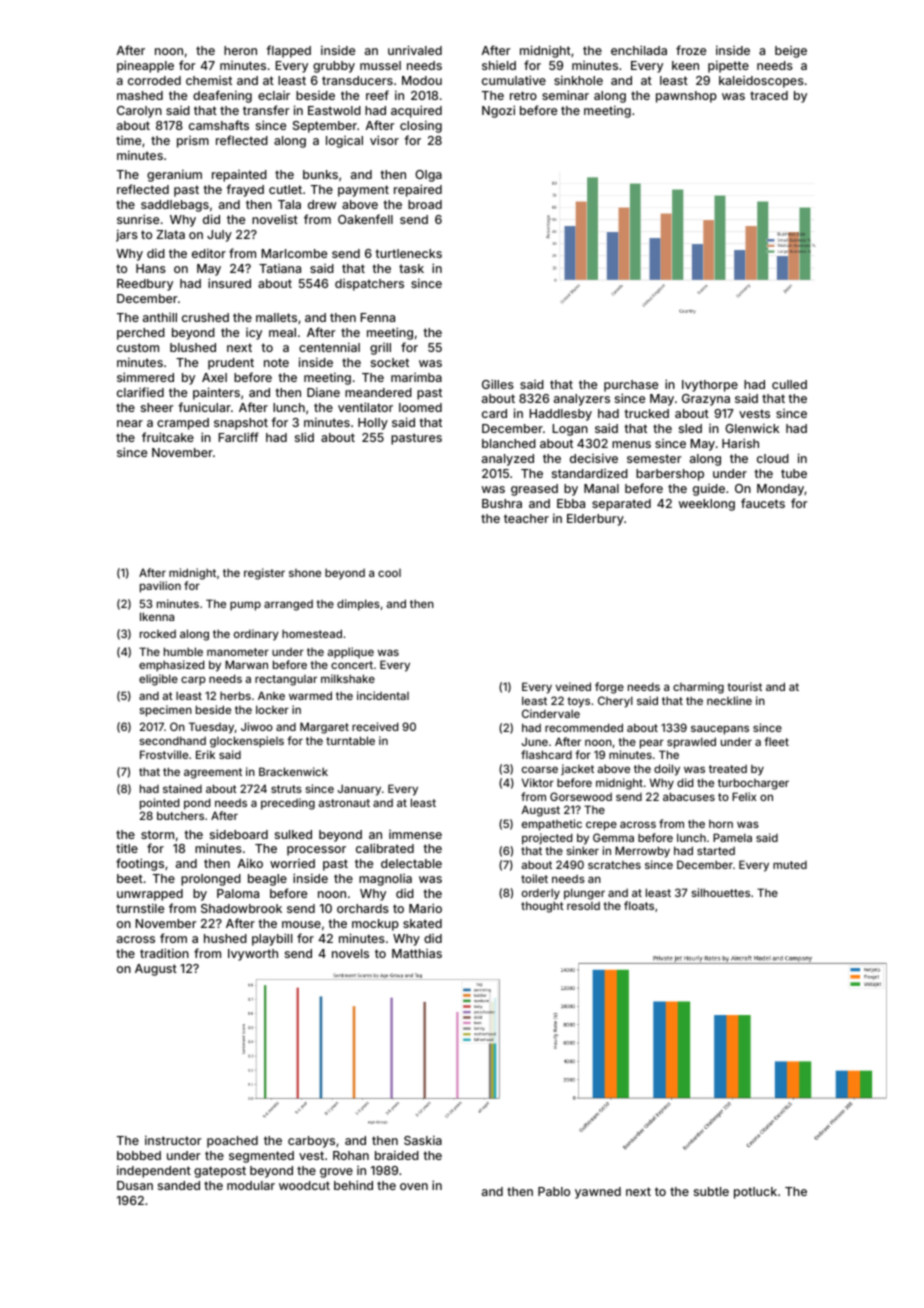 Image resolution: width=924 pixels, height=1308 pixels. I want to click on instructor, so click(173, 1140).
